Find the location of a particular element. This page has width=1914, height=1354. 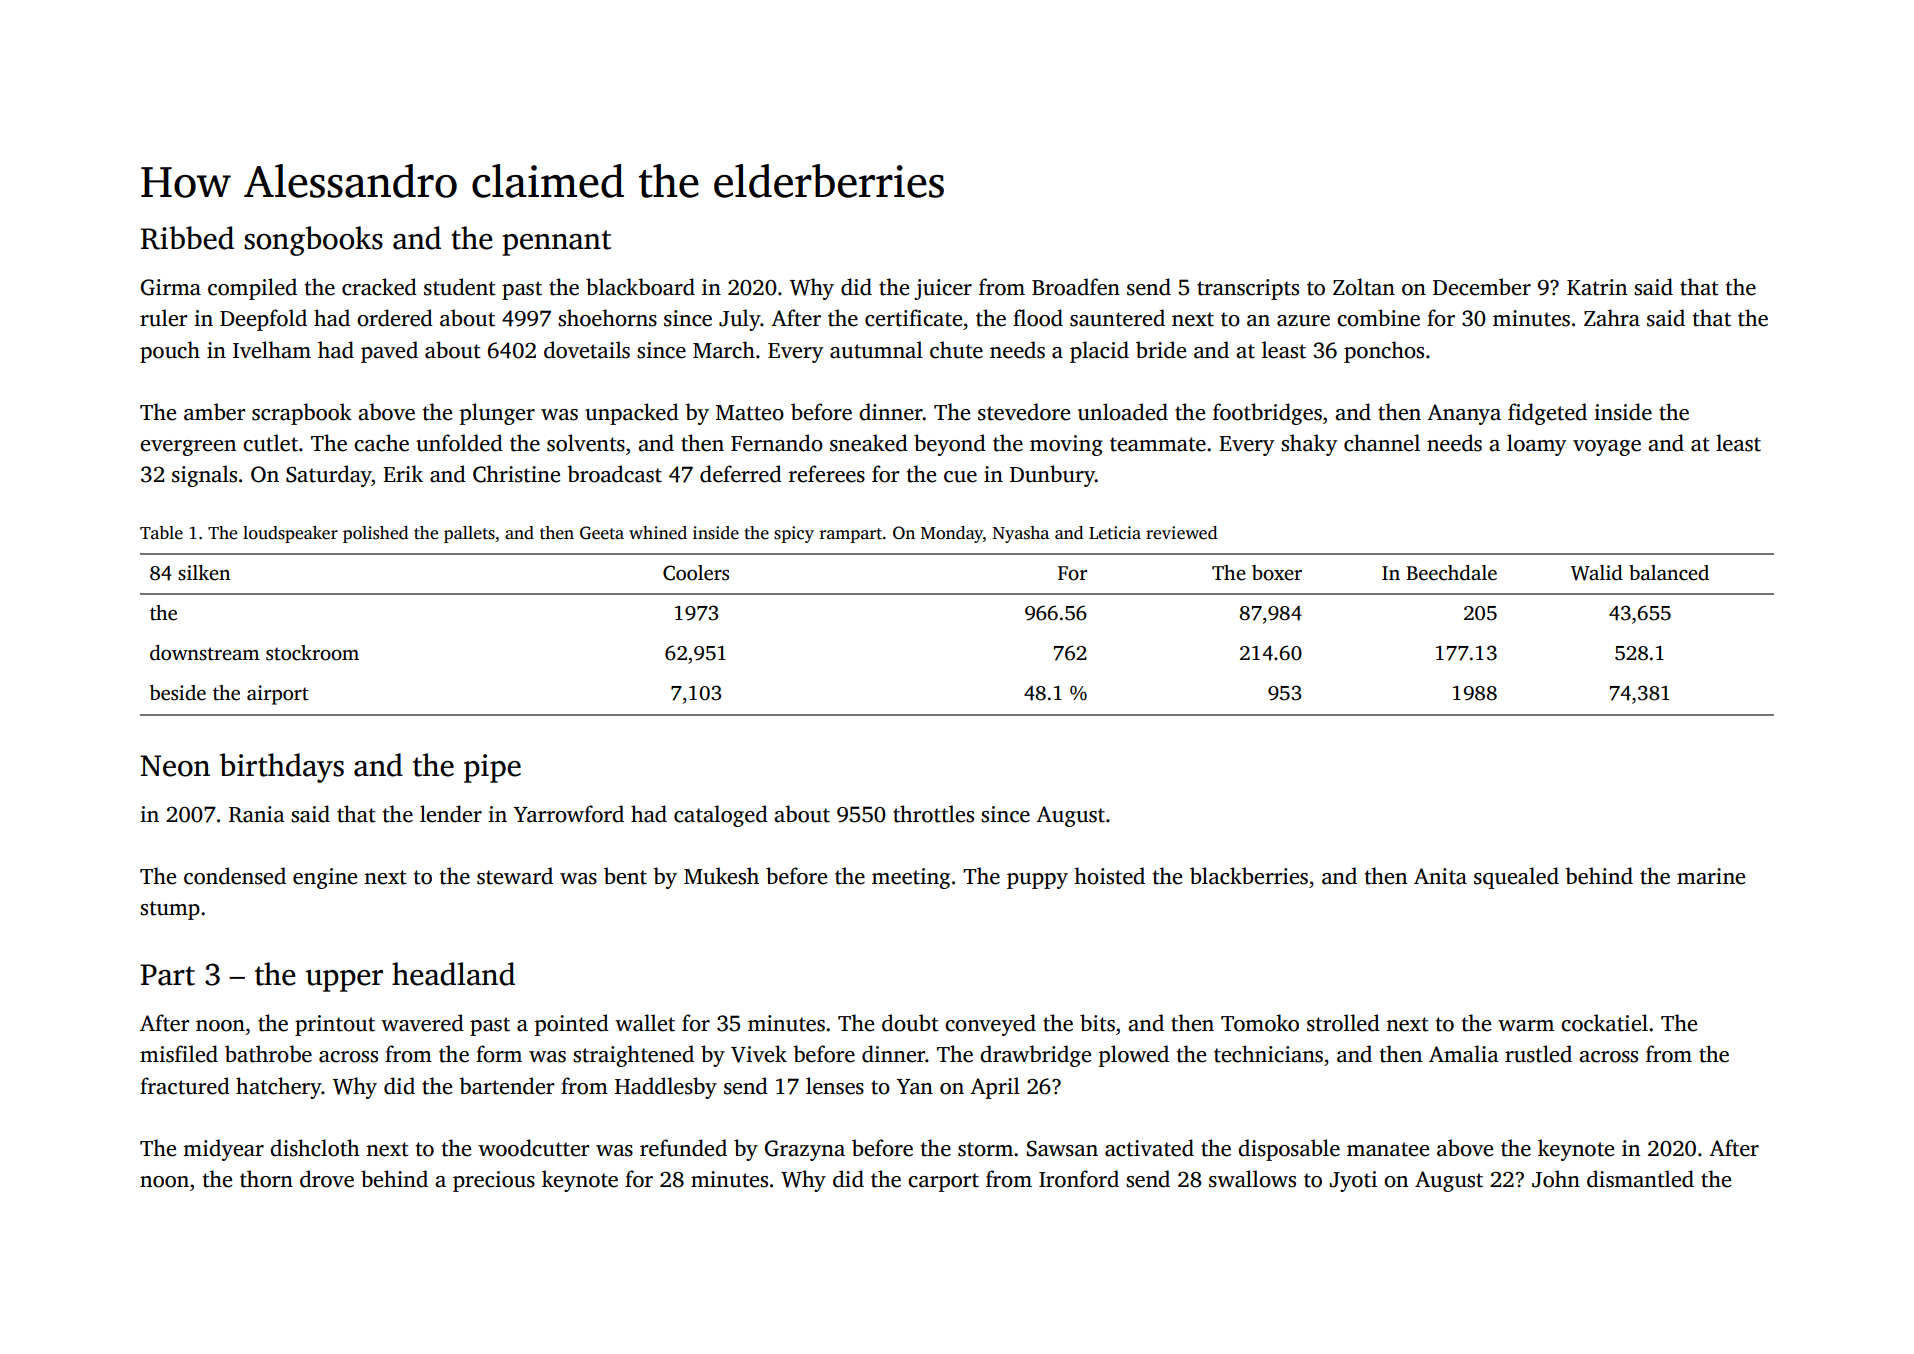

Broadfen is located at coordinates (1076, 287).
